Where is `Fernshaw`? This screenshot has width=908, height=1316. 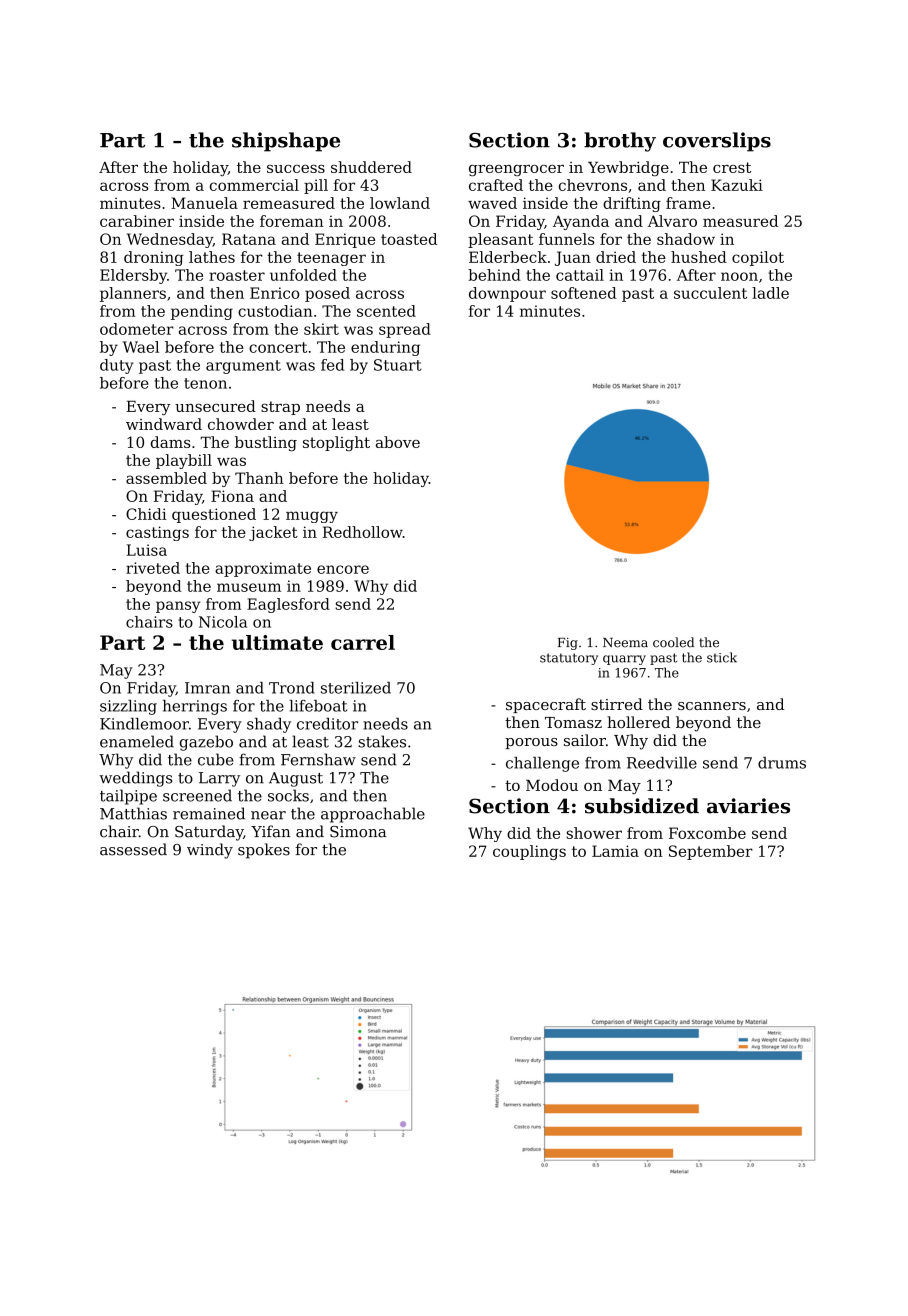 Fernshaw is located at coordinates (318, 759).
